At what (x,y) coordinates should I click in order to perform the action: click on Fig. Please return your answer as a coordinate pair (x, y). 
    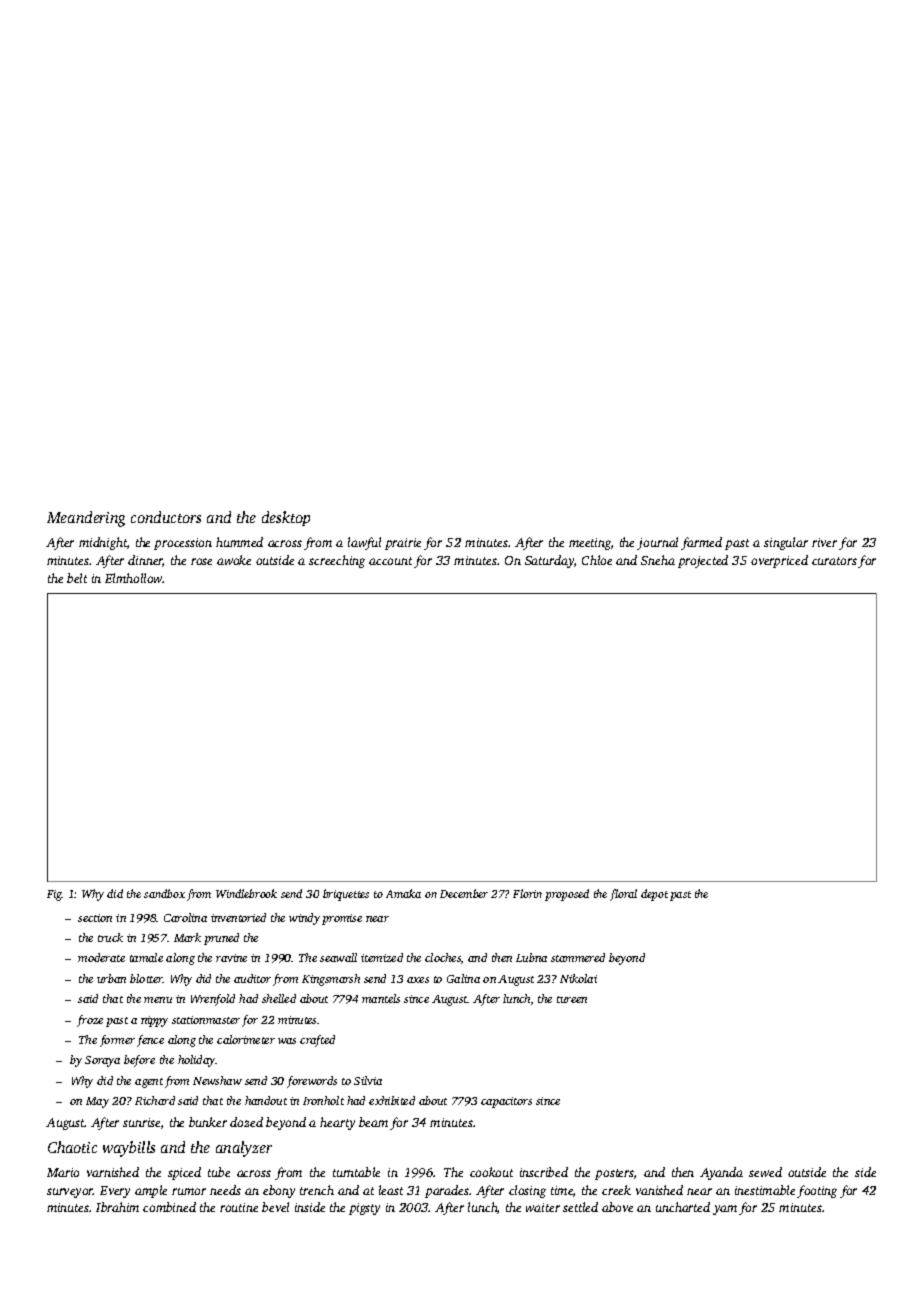
    Looking at the image, I should click on (54, 895).
